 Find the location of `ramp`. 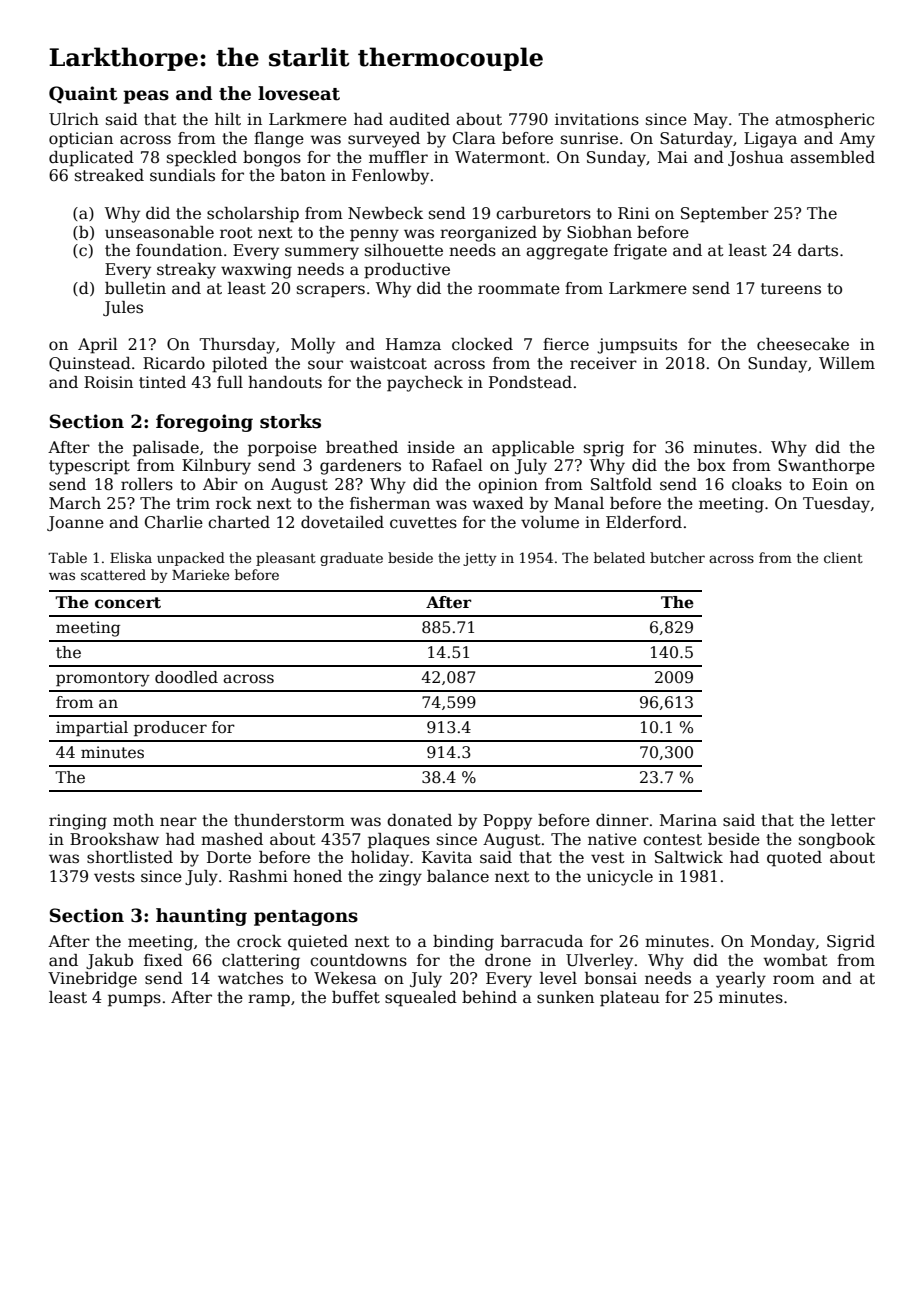

ramp is located at coordinates (269, 1000).
